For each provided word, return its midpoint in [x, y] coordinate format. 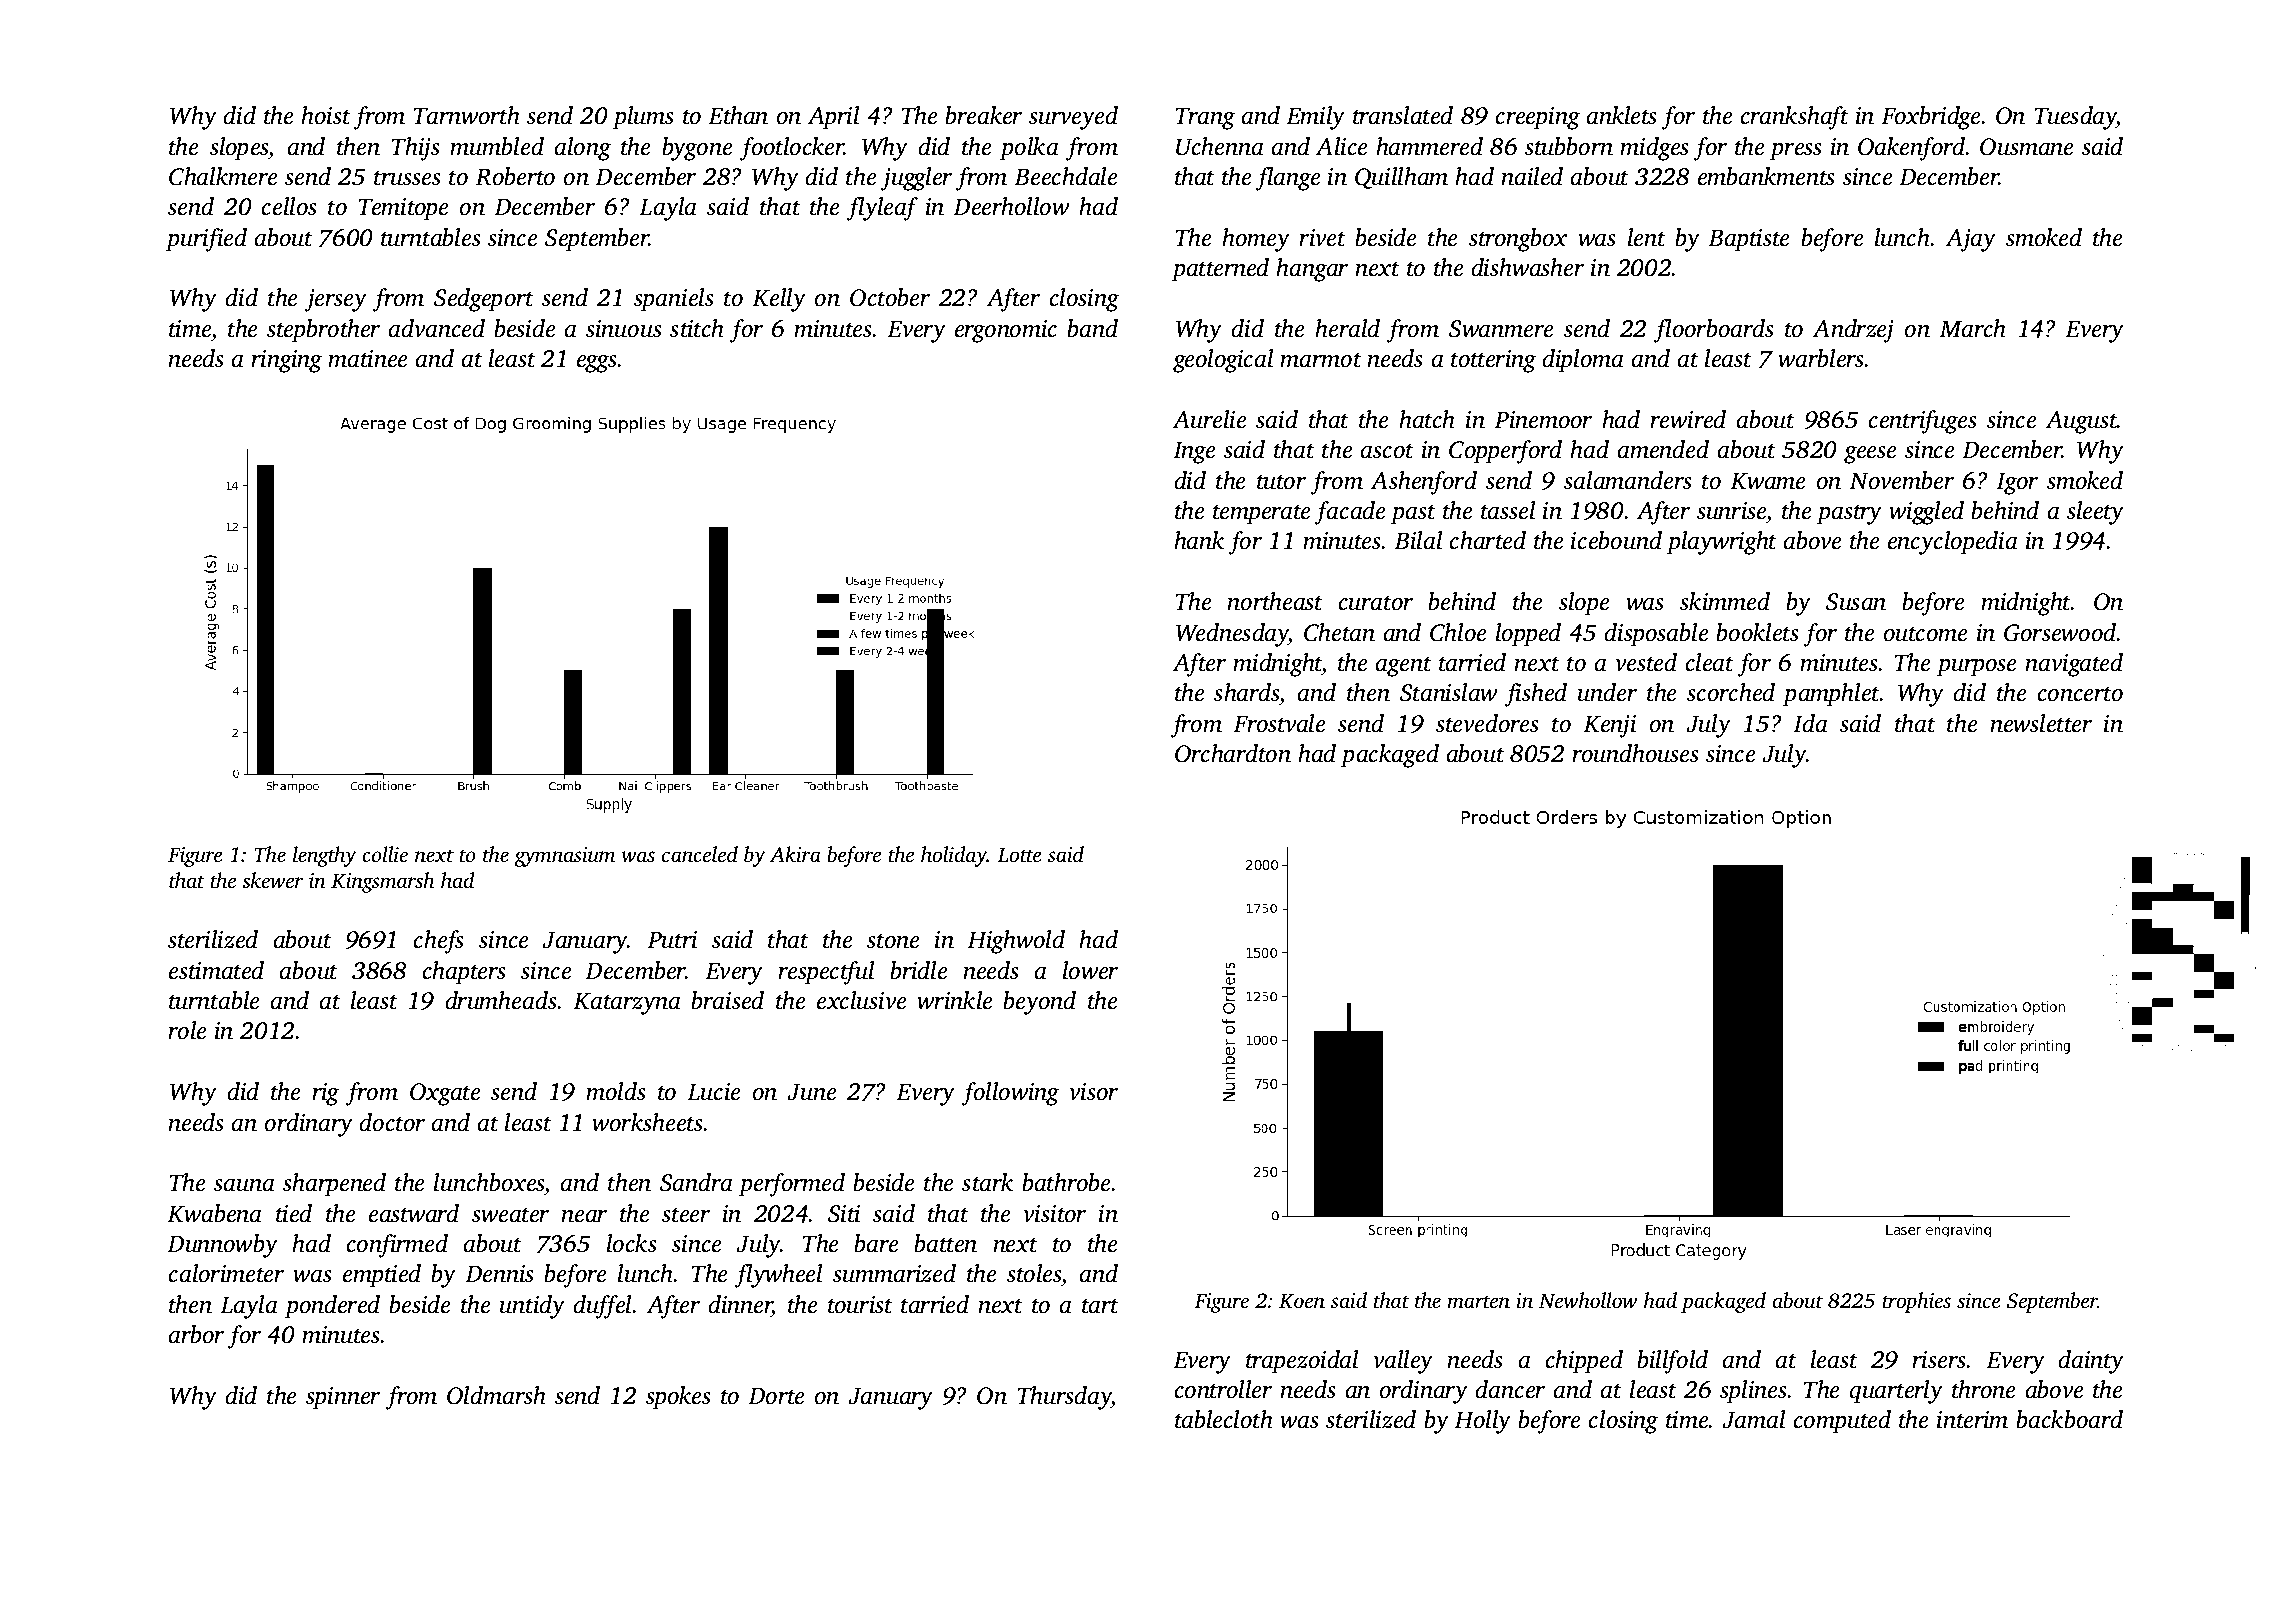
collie [385, 854]
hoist [326, 115]
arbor [196, 1334]
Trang [1205, 118]
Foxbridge [1930, 118]
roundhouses [1635, 753]
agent [1404, 667]
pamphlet [1831, 695]
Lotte [1019, 854]
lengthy [325, 856]
